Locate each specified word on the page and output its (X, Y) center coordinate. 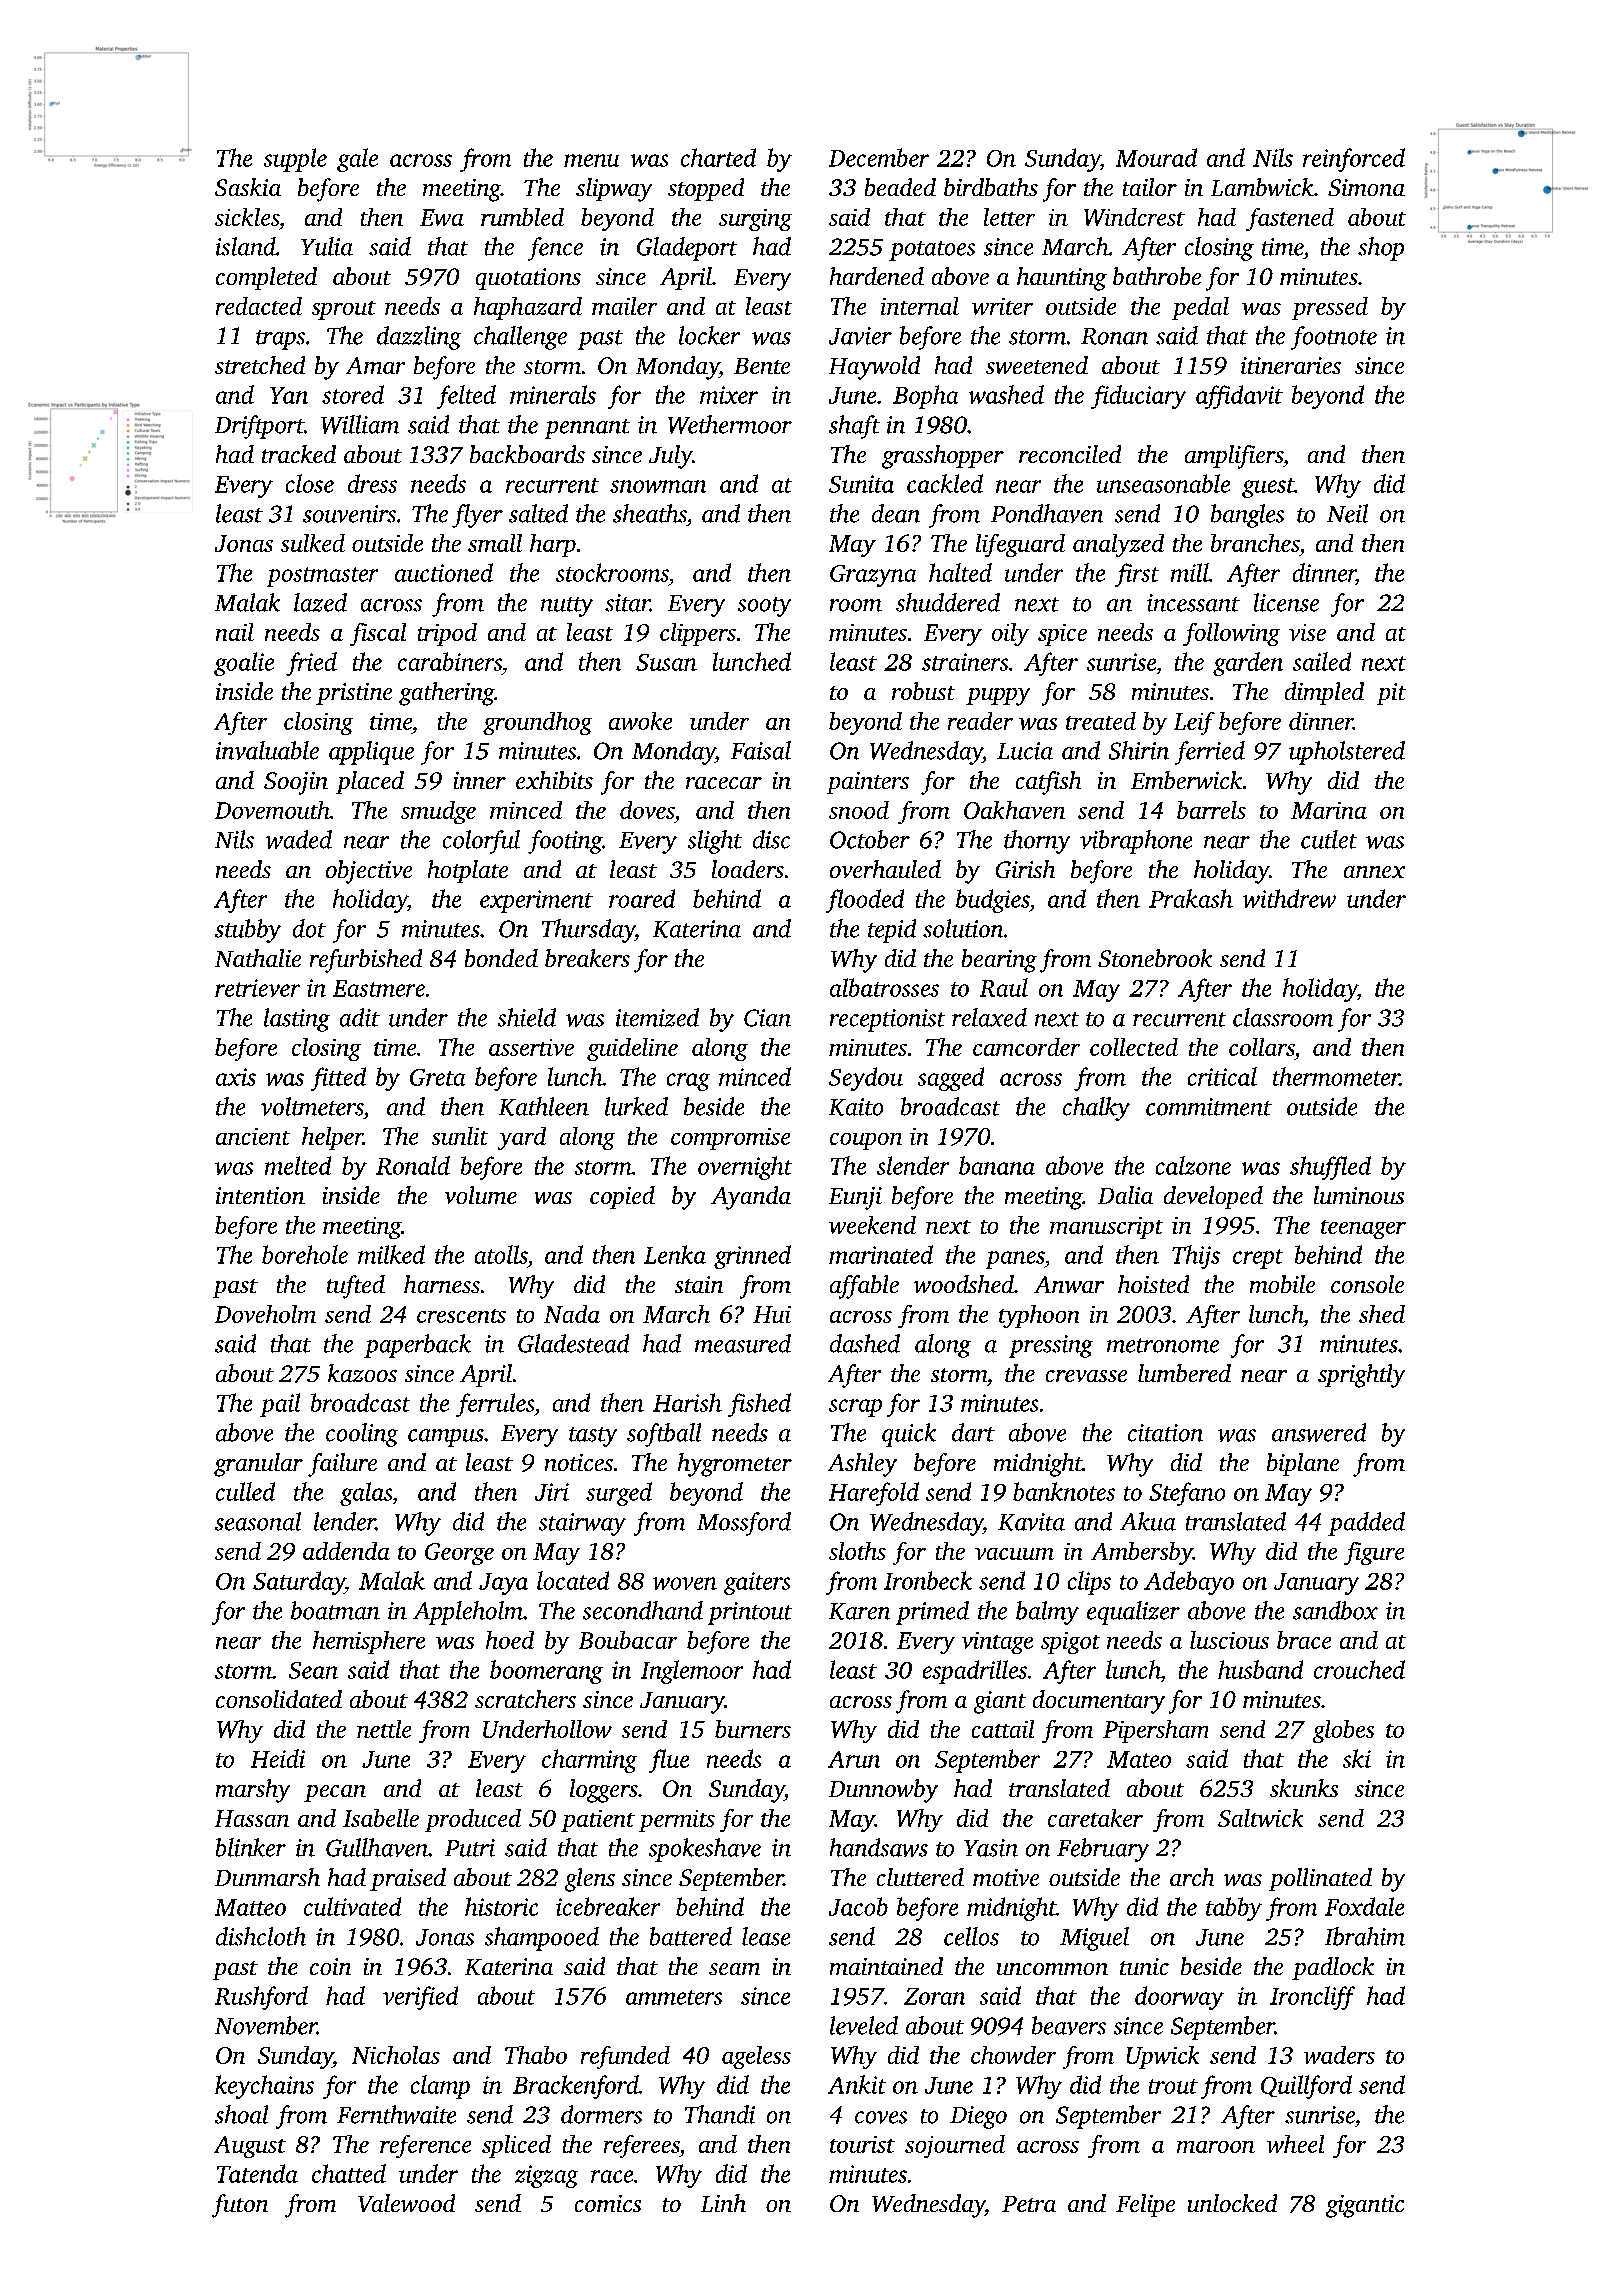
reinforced (1354, 160)
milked (391, 1254)
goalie (244, 664)
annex (1374, 872)
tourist (862, 2144)
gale (357, 160)
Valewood (406, 2203)
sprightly (1361, 1376)
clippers (698, 634)
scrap (855, 1408)
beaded (900, 187)
